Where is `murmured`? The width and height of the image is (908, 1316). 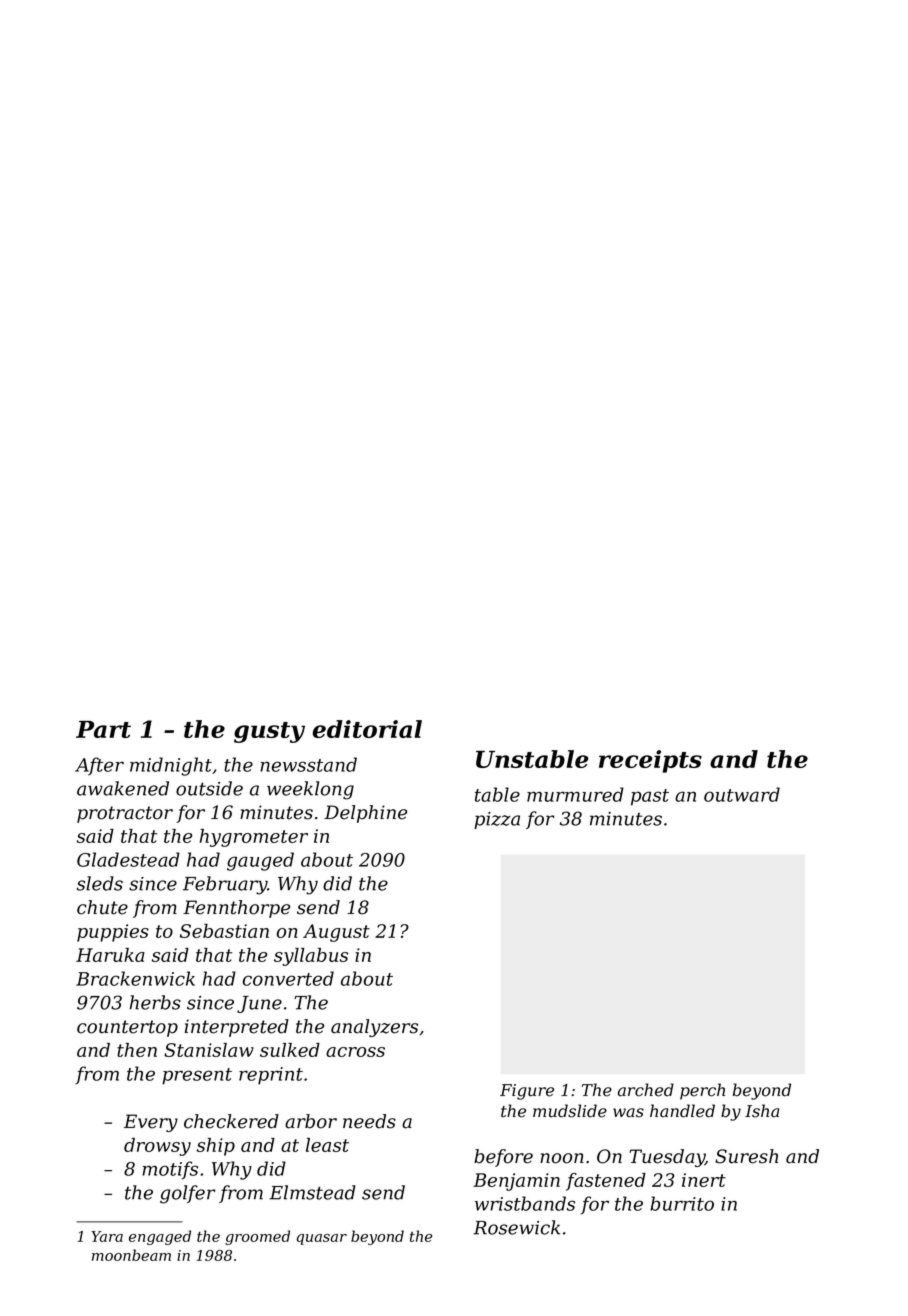
murmured is located at coordinates (575, 794).
